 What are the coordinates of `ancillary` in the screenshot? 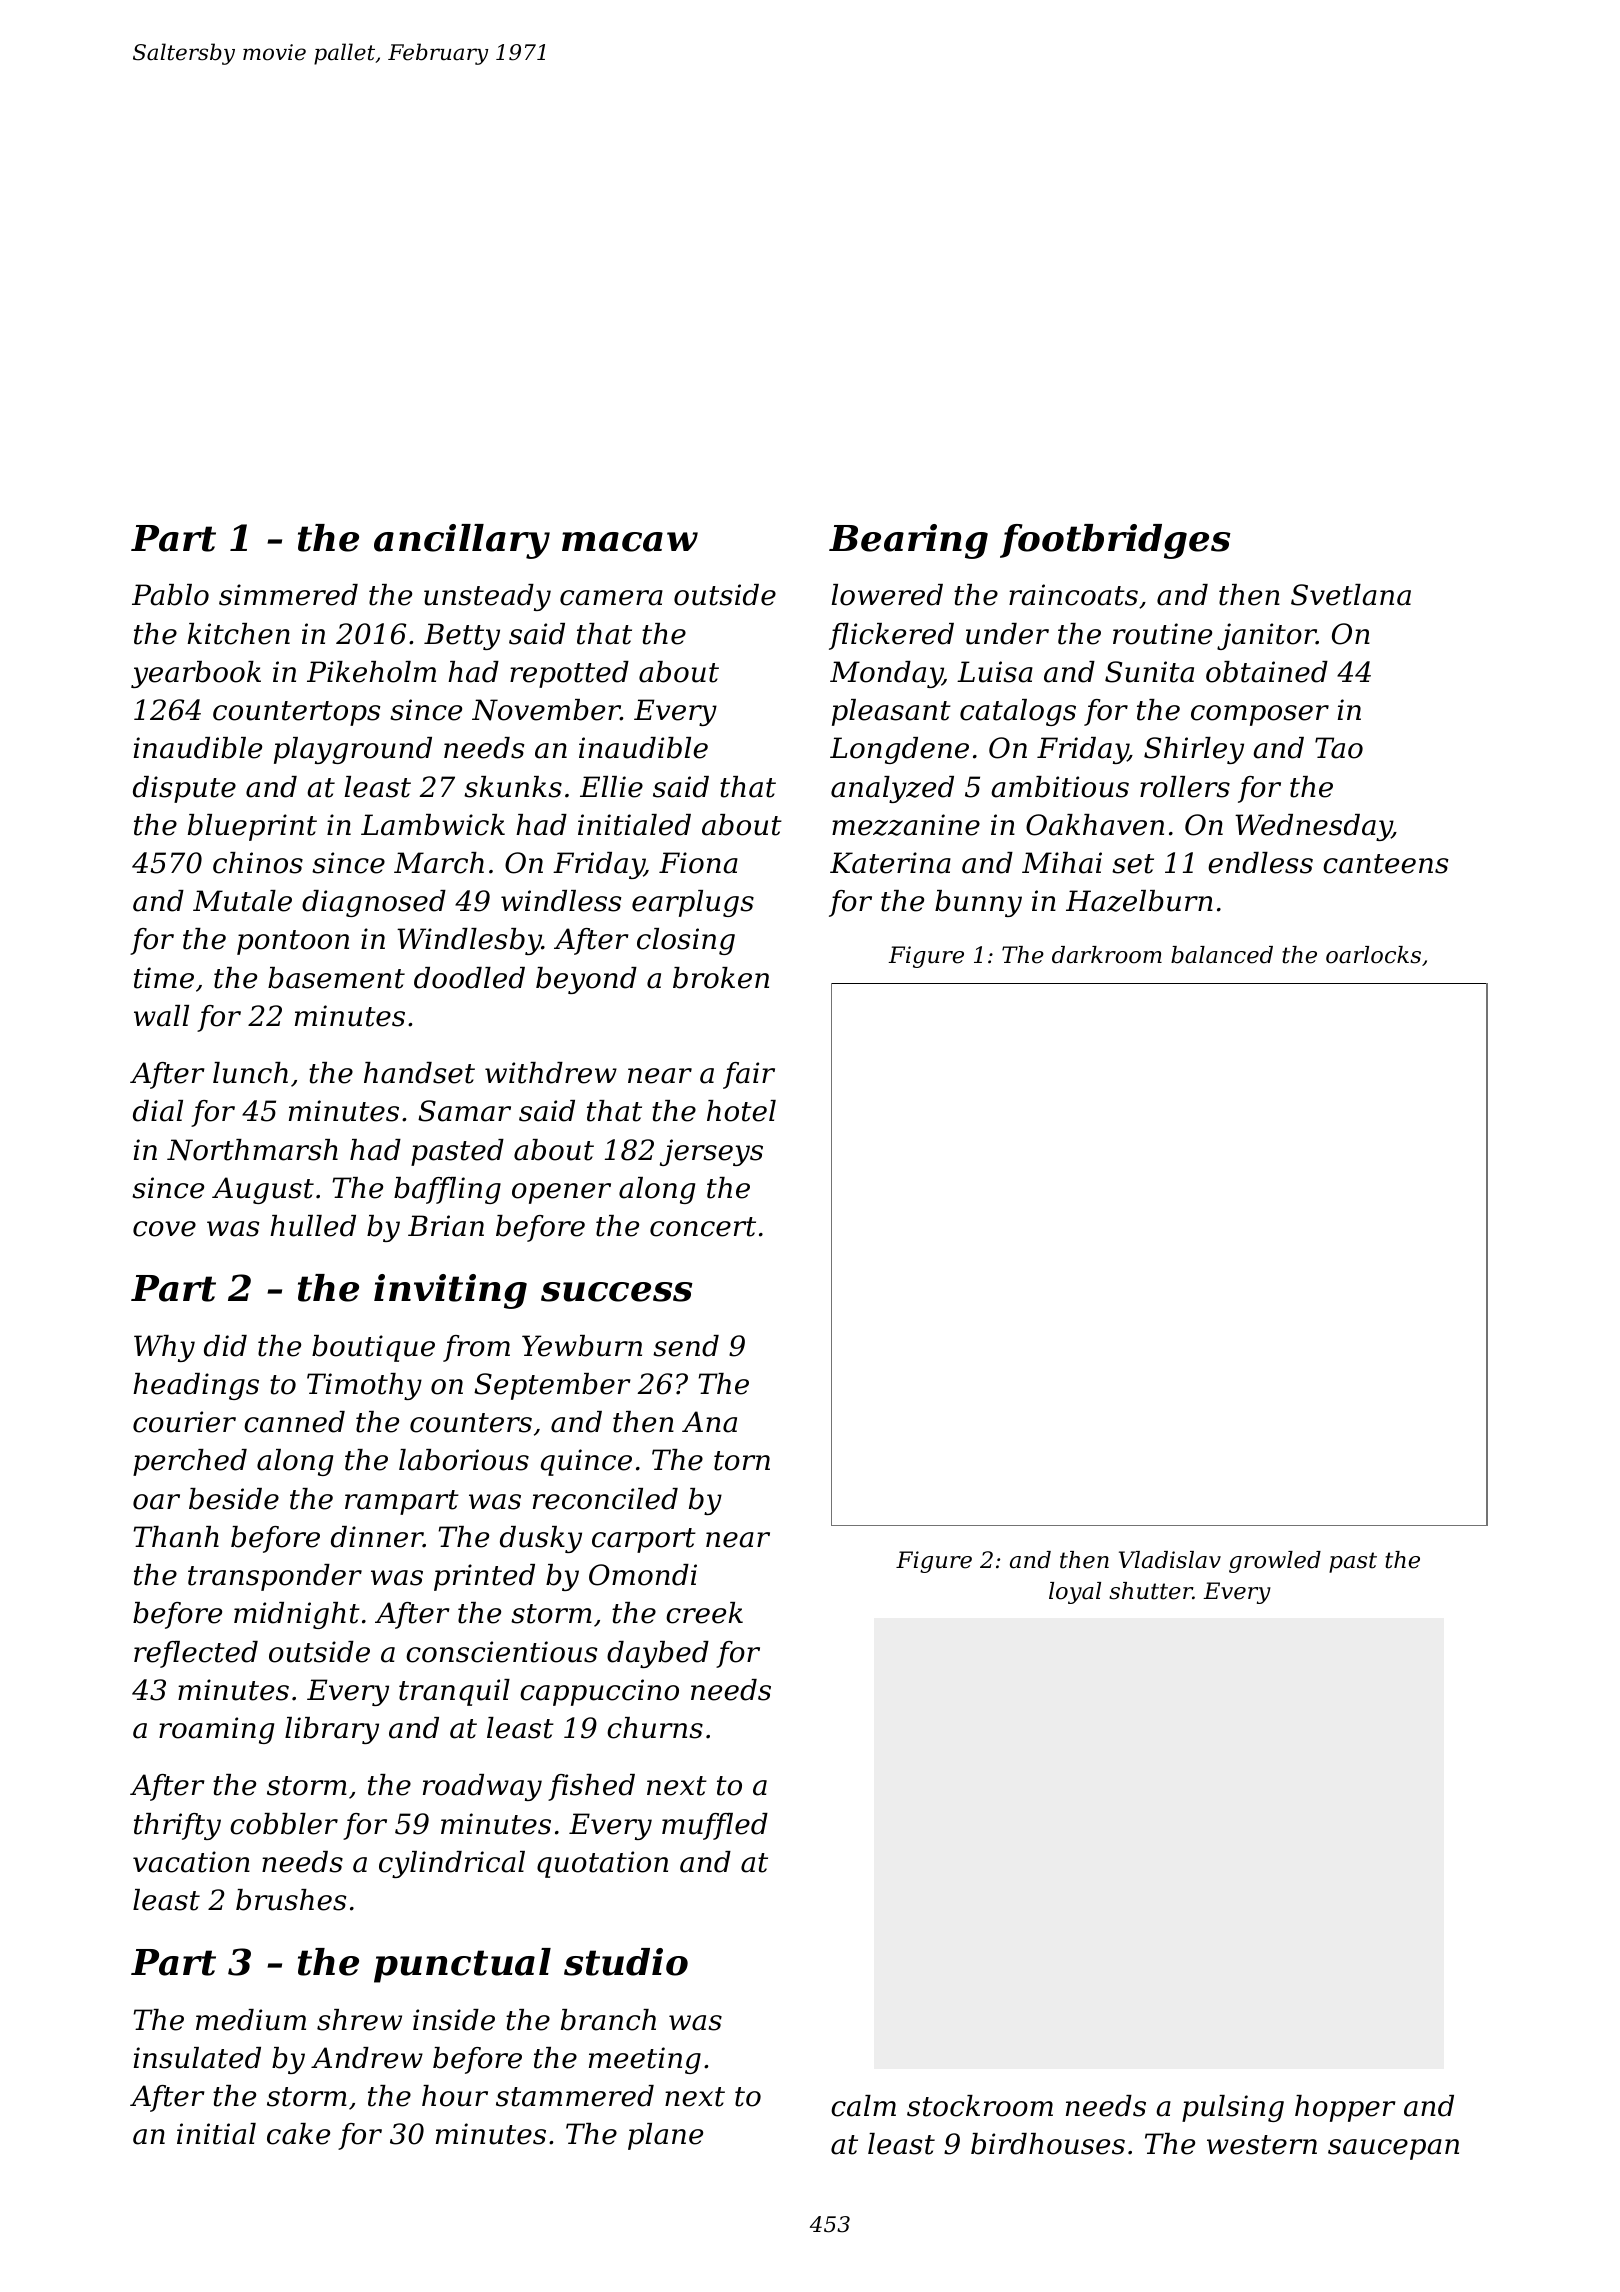 It's located at (462, 541).
